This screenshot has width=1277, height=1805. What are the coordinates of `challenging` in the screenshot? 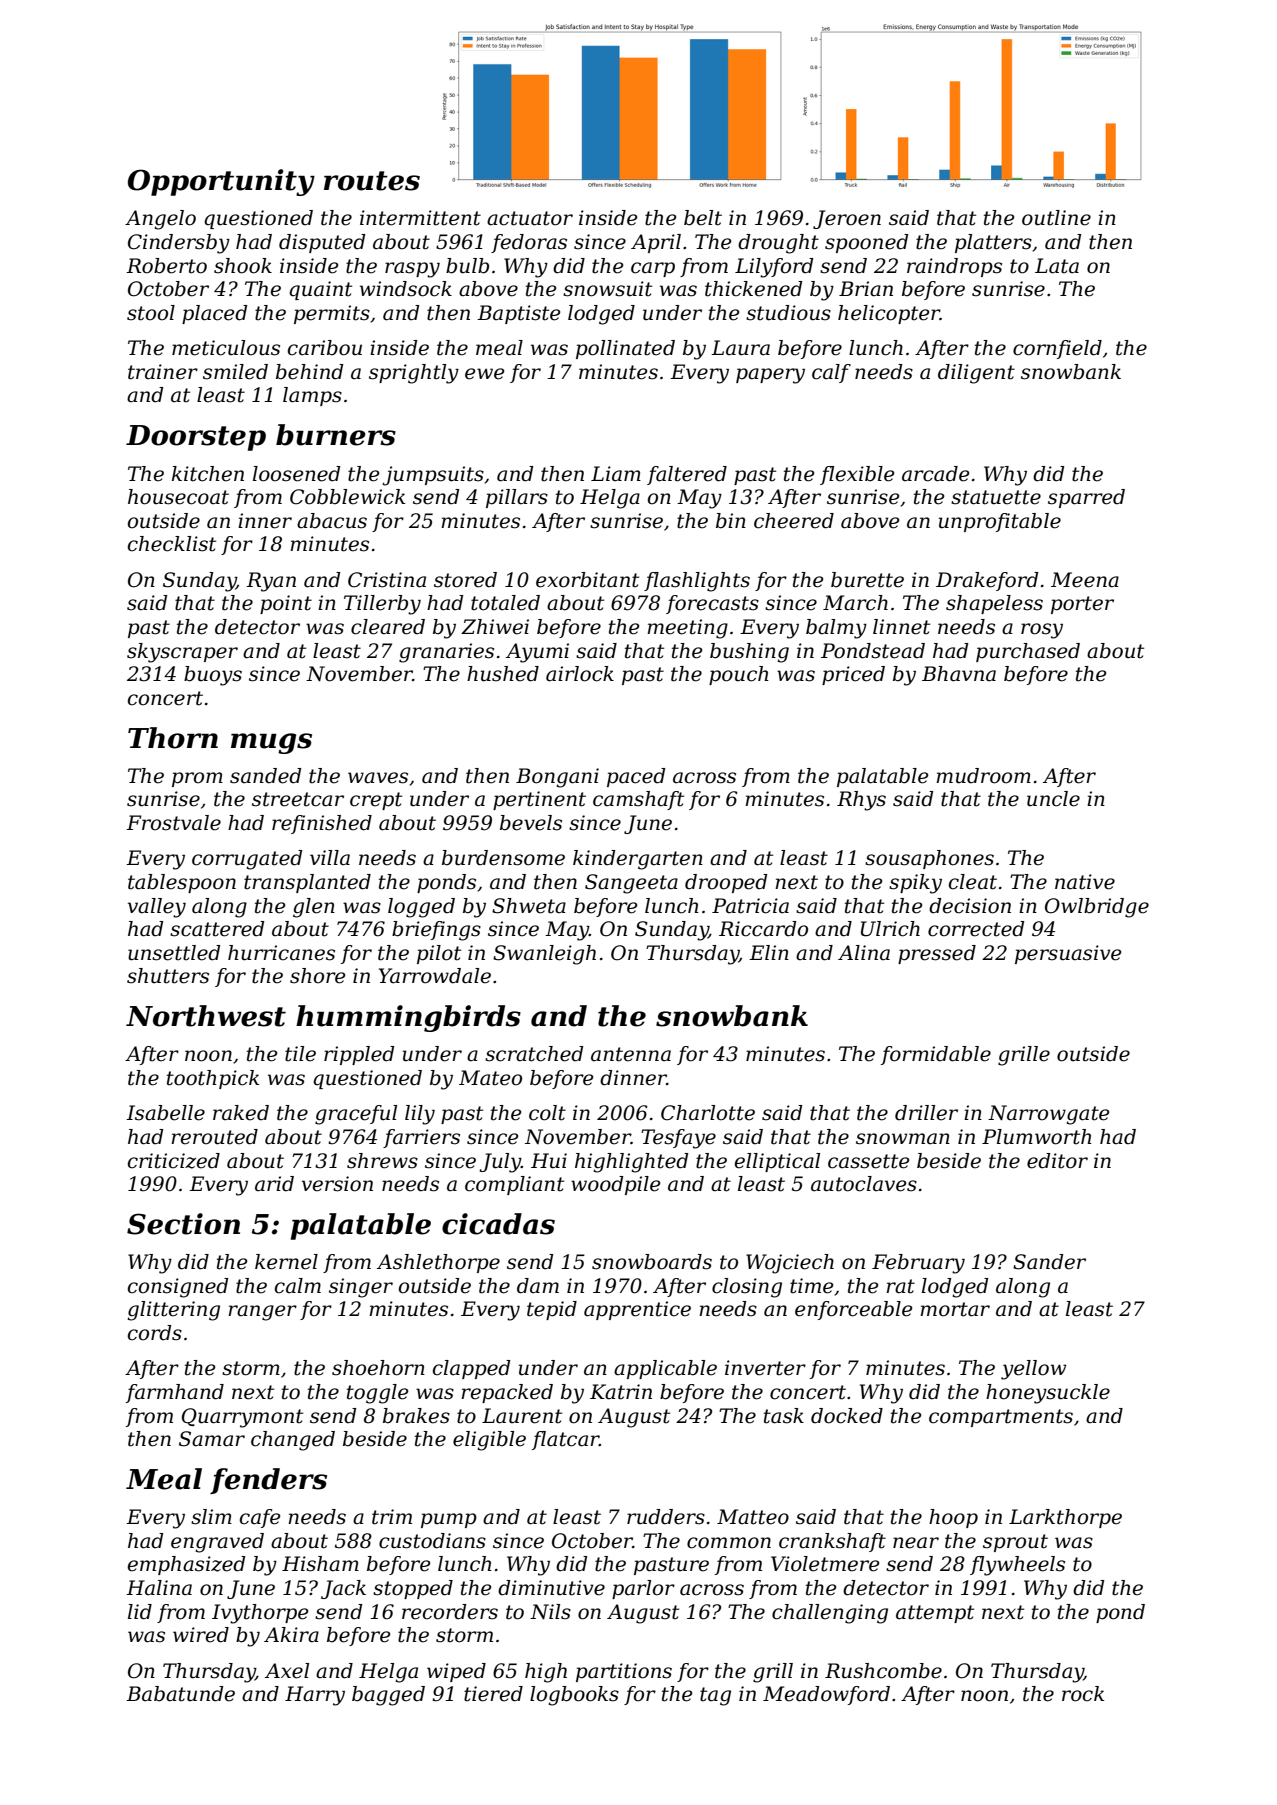 It's located at (830, 1614).
